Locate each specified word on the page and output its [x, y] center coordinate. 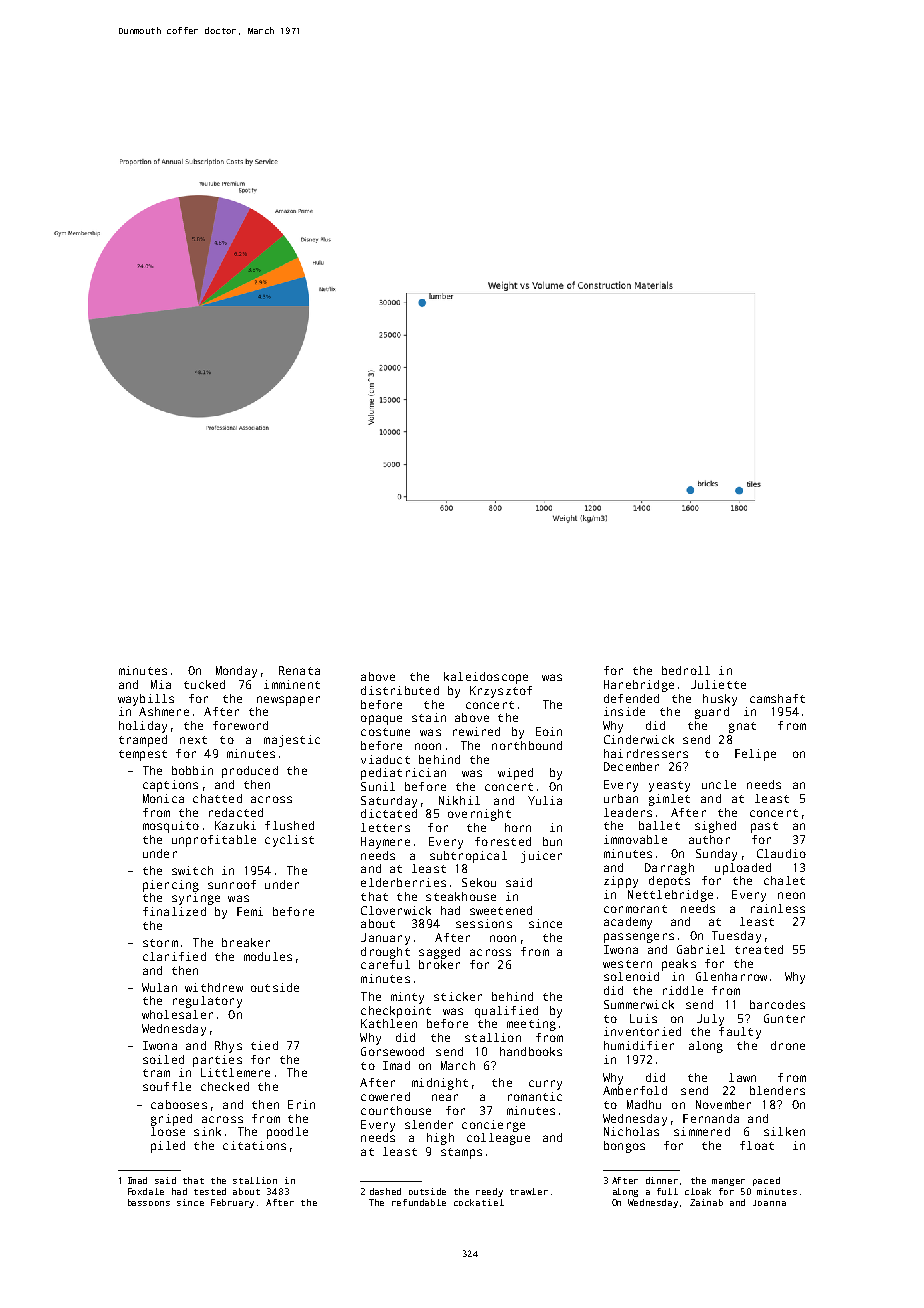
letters [385, 827]
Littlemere [235, 1072]
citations [254, 1145]
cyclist [289, 841]
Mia [161, 684]
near [445, 1097]
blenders [777, 1090]
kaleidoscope [486, 678]
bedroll [686, 670]
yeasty [669, 786]
